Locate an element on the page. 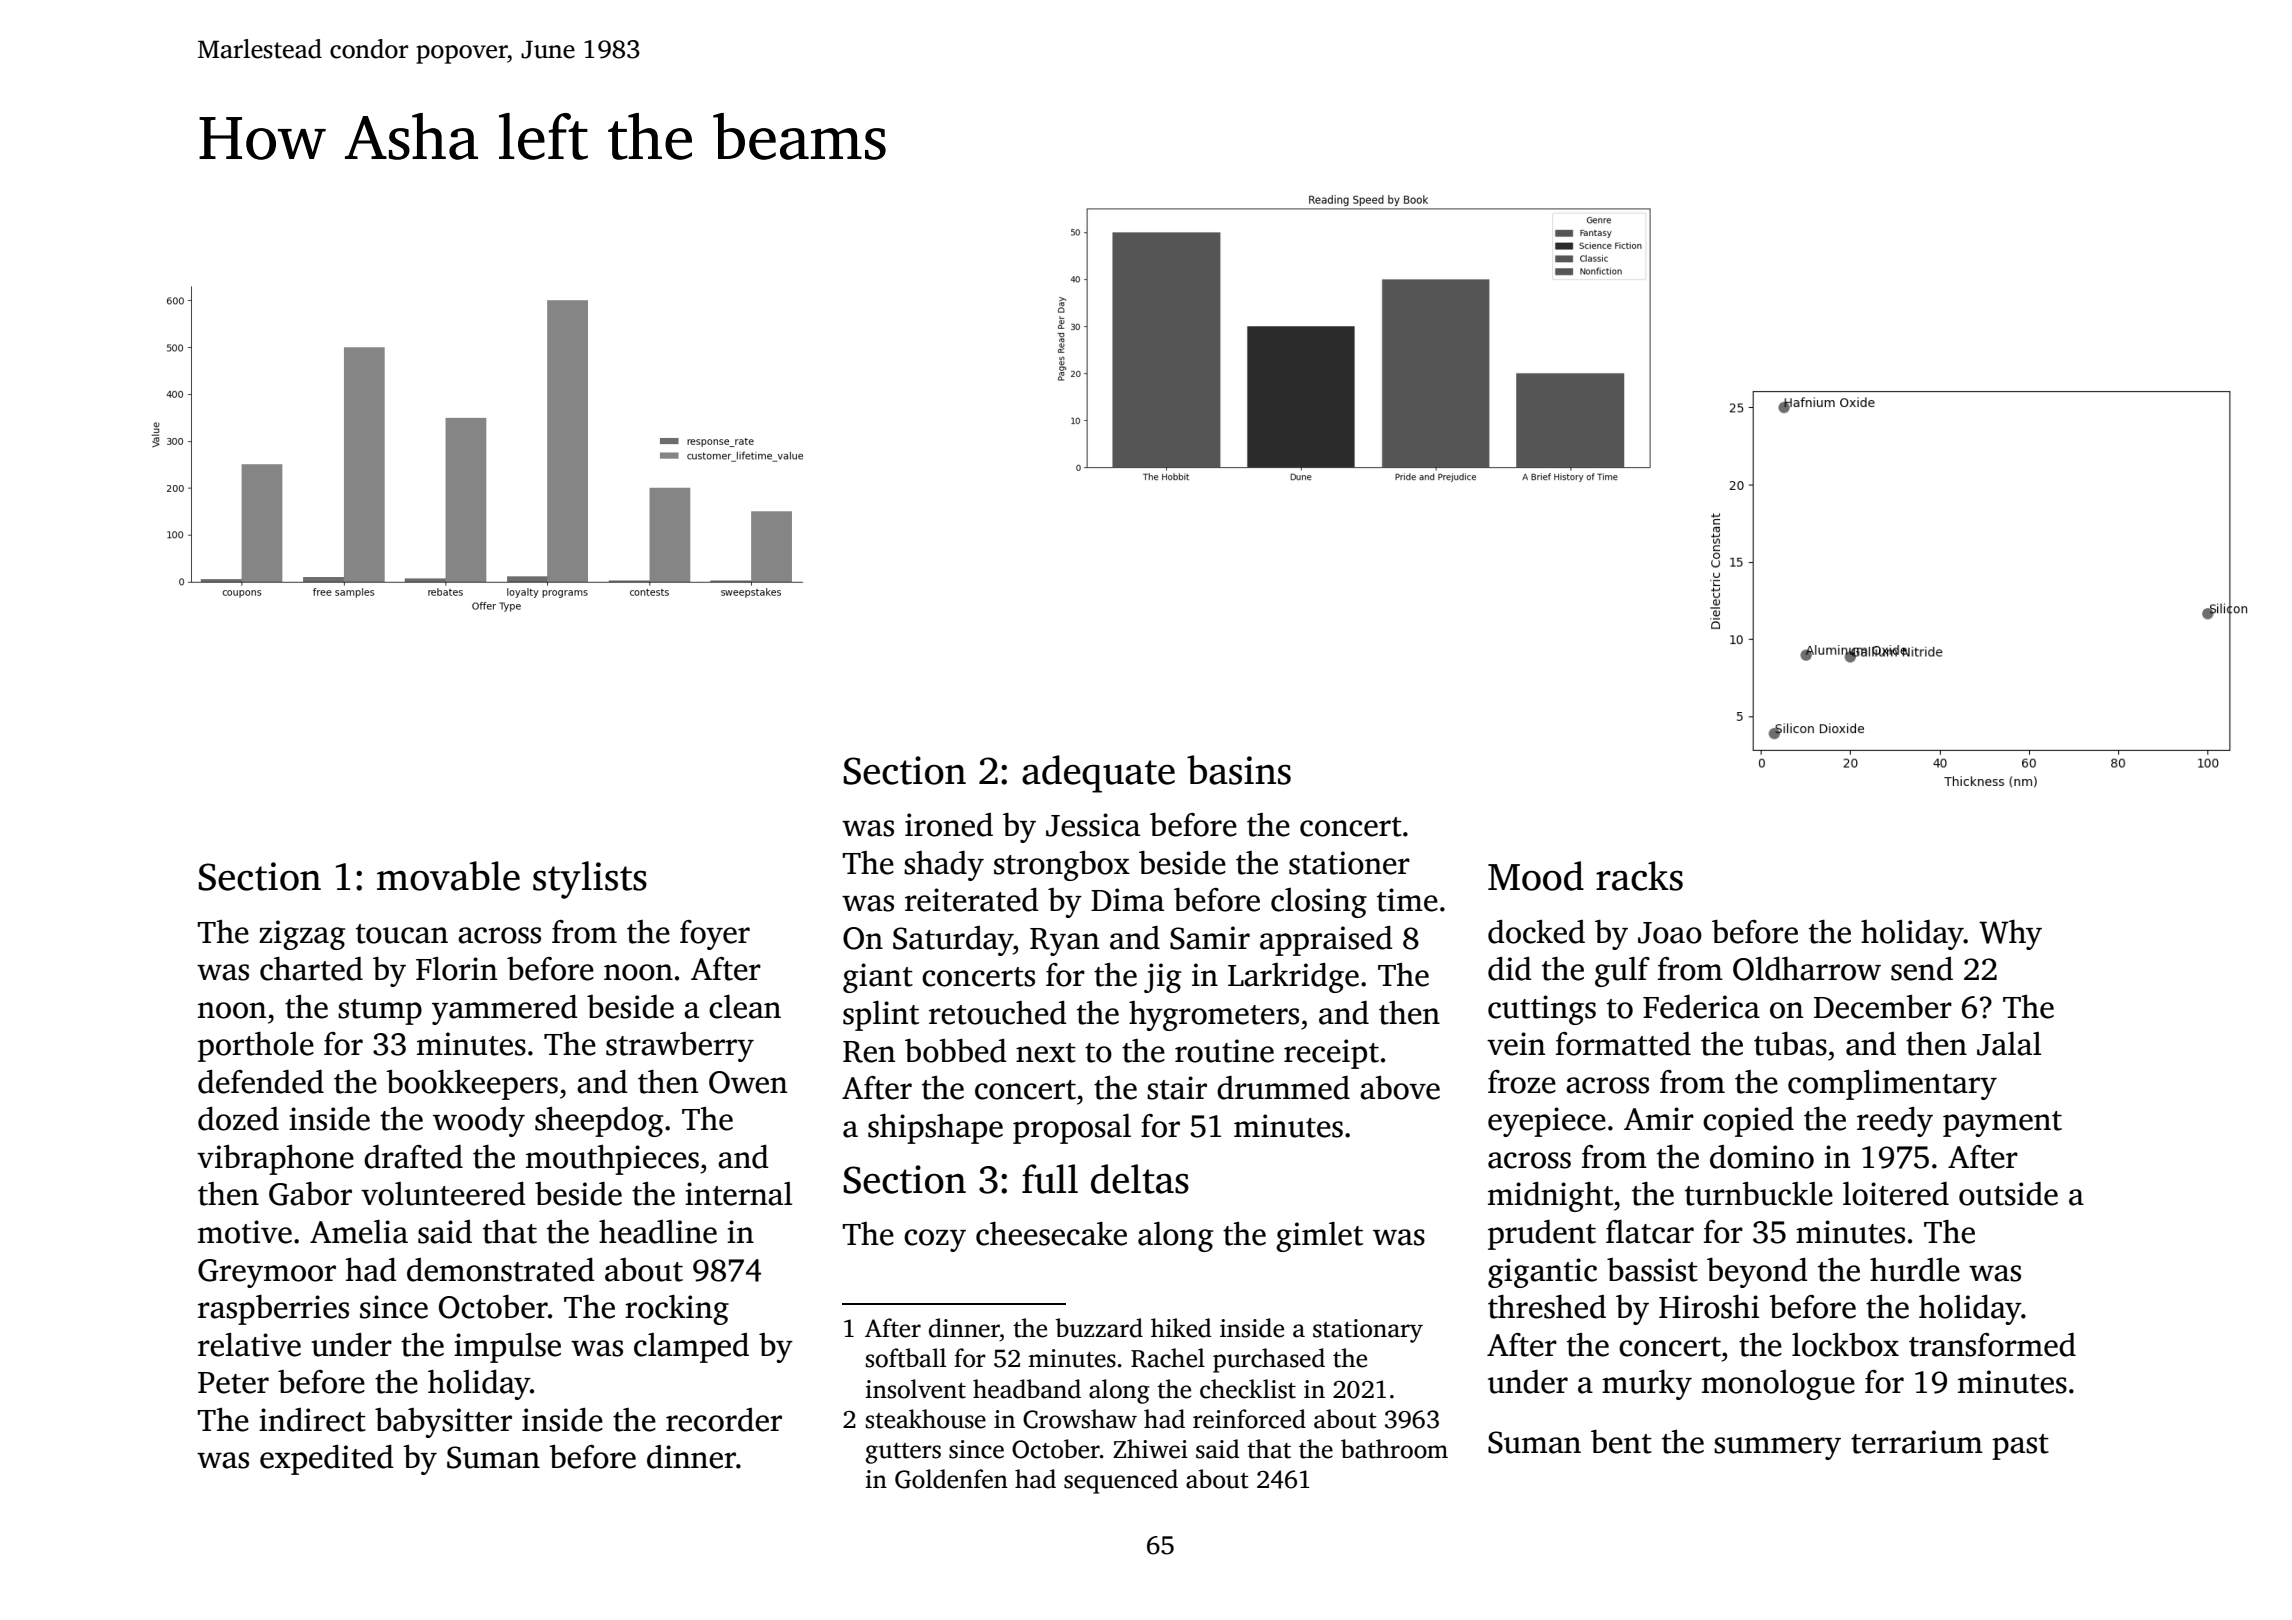 This document has height=1620, width=2292. basins is located at coordinates (1239, 770).
